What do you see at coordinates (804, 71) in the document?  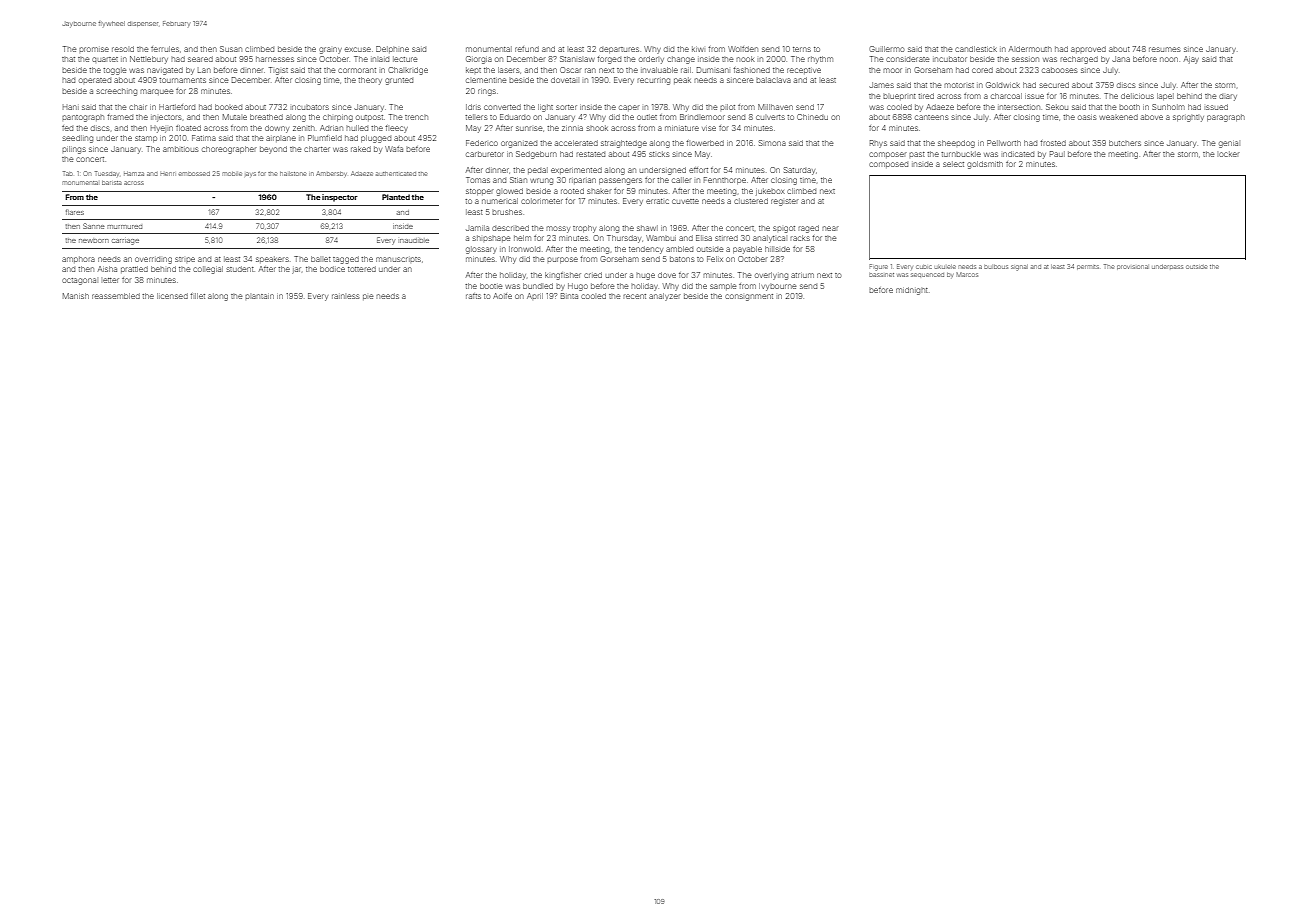 I see `receptive` at bounding box center [804, 71].
